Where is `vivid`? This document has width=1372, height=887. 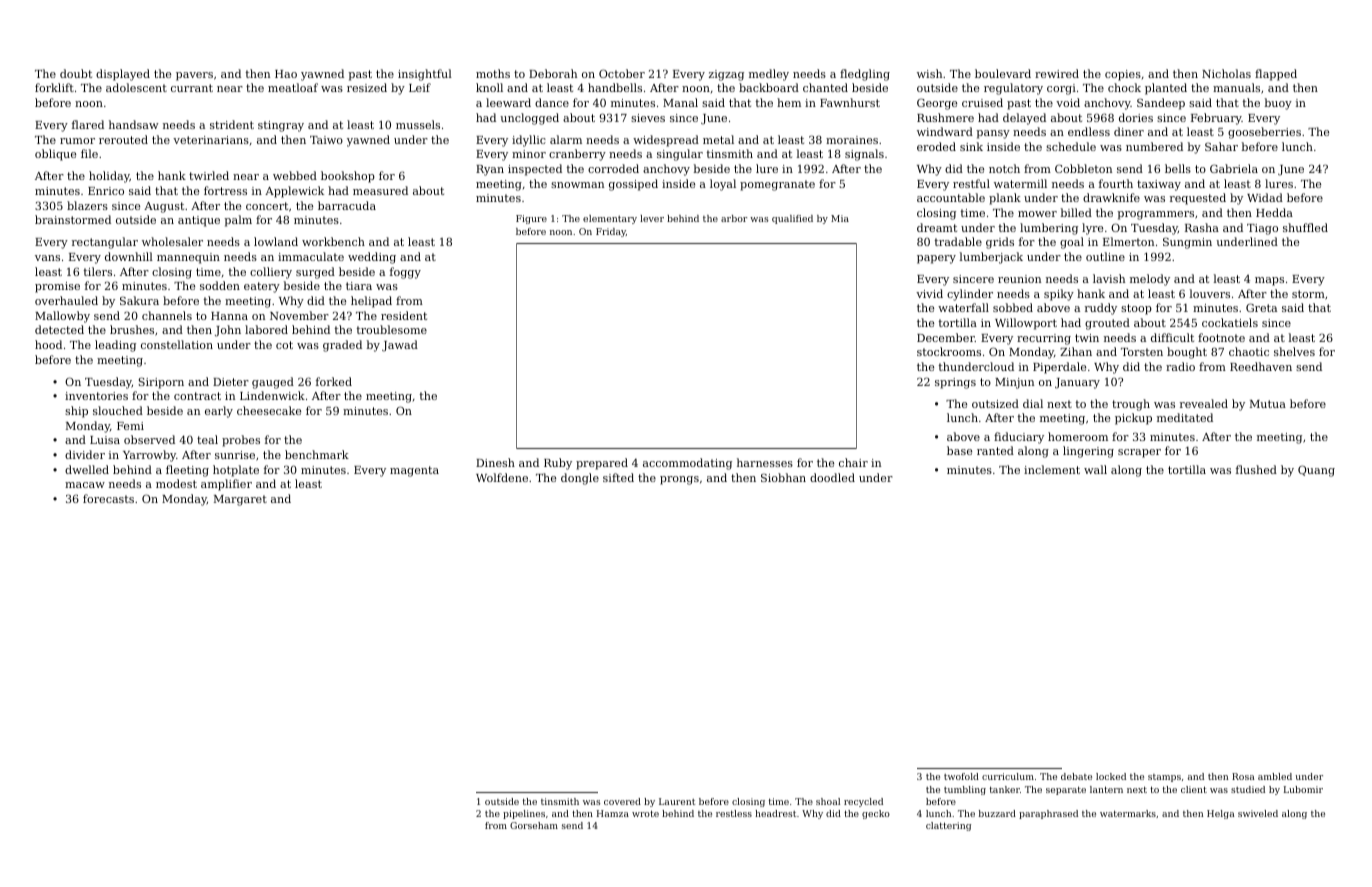
vivid is located at coordinates (929, 293).
